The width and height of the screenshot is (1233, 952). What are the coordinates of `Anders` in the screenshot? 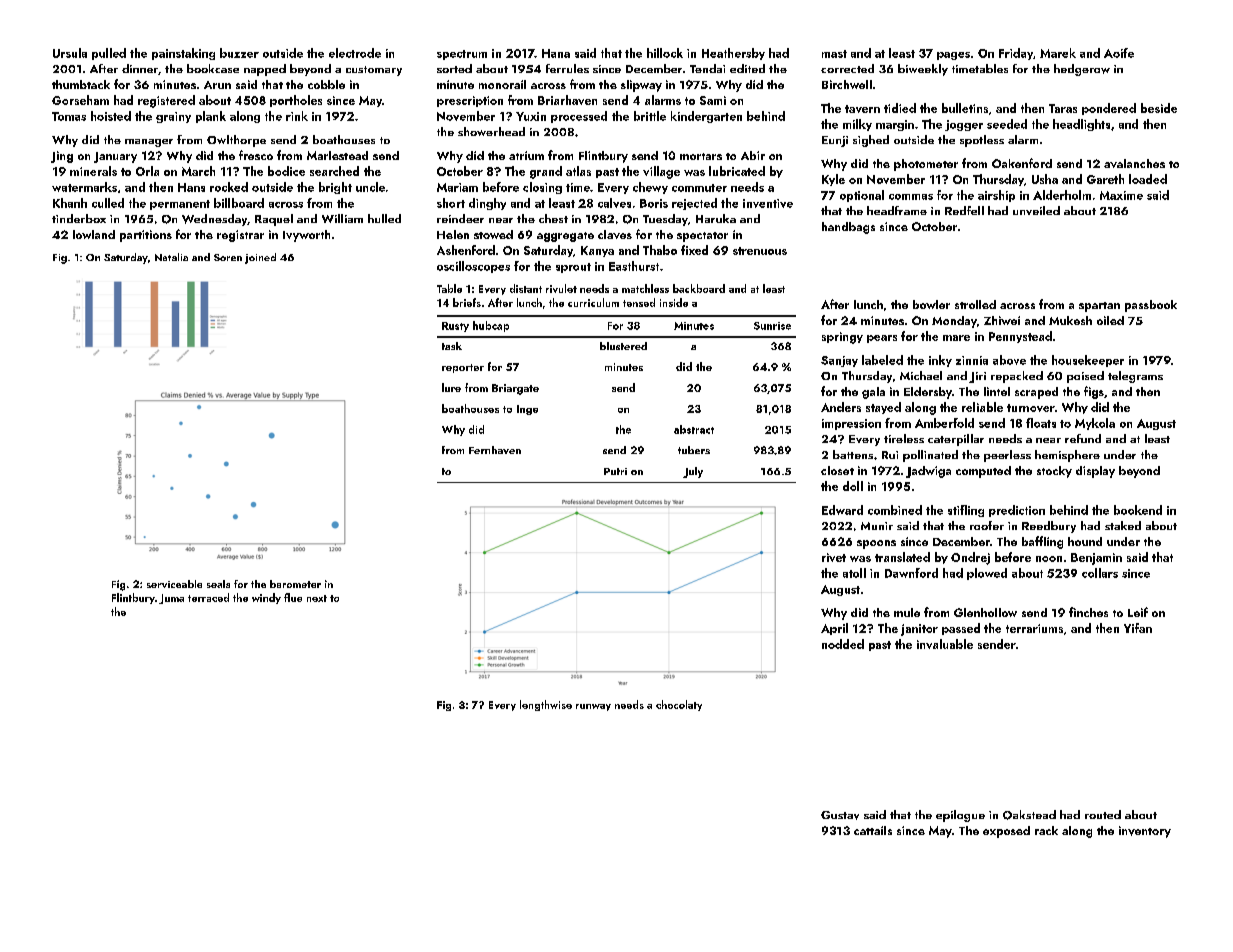 It's located at (841, 407).
